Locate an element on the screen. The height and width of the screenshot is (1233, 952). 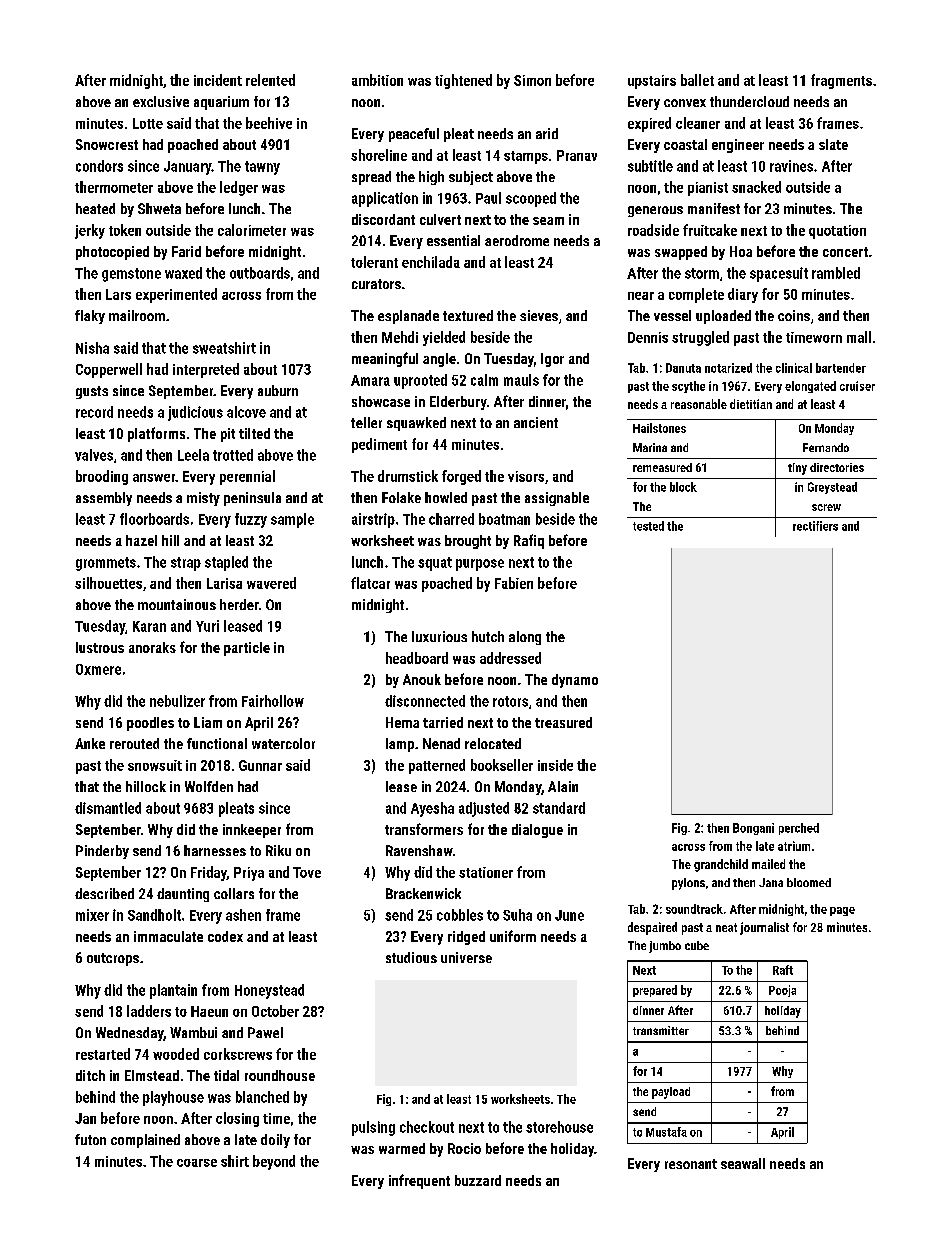
fragments is located at coordinates (841, 81).
